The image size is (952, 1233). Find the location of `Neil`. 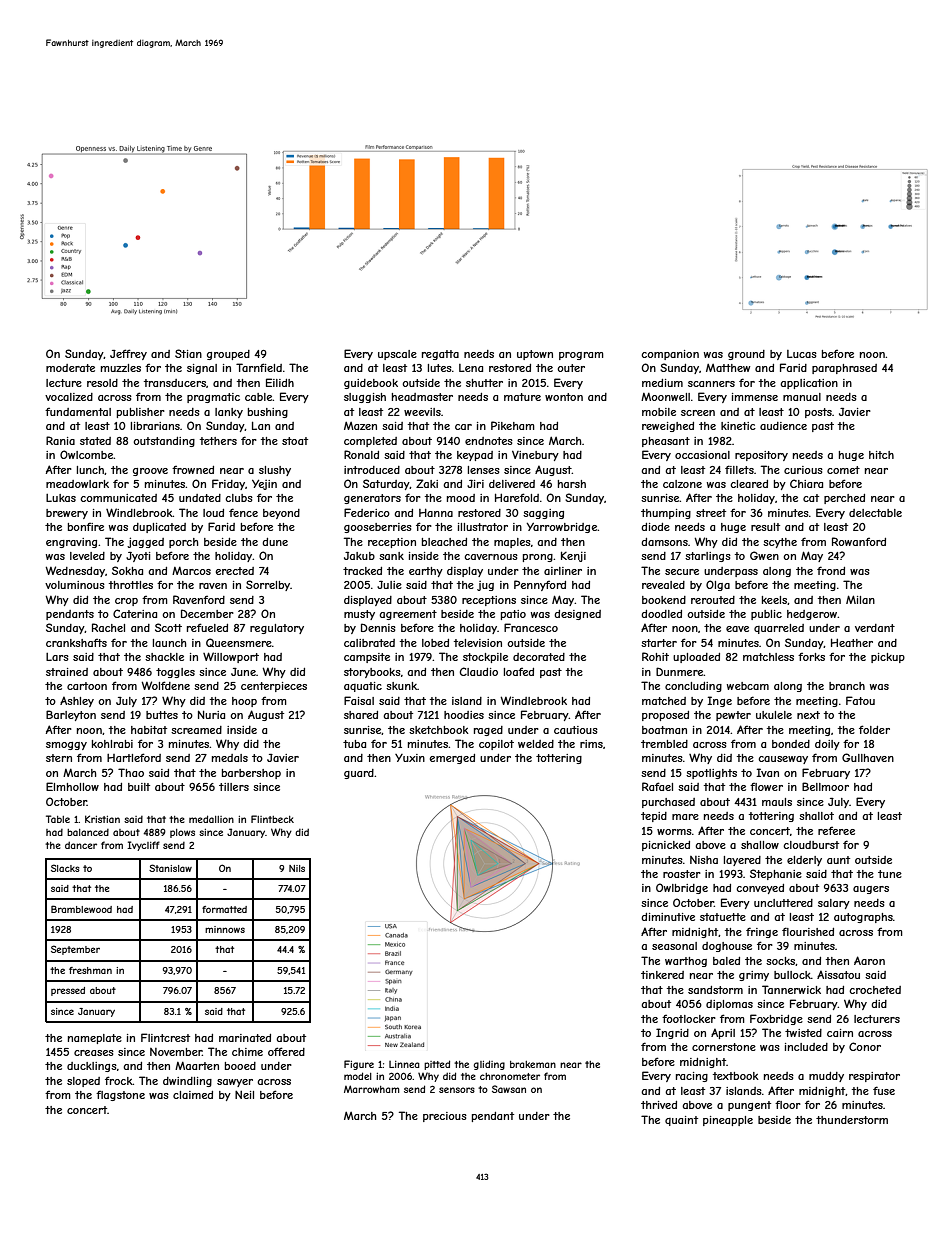

Neil is located at coordinates (244, 1095).
